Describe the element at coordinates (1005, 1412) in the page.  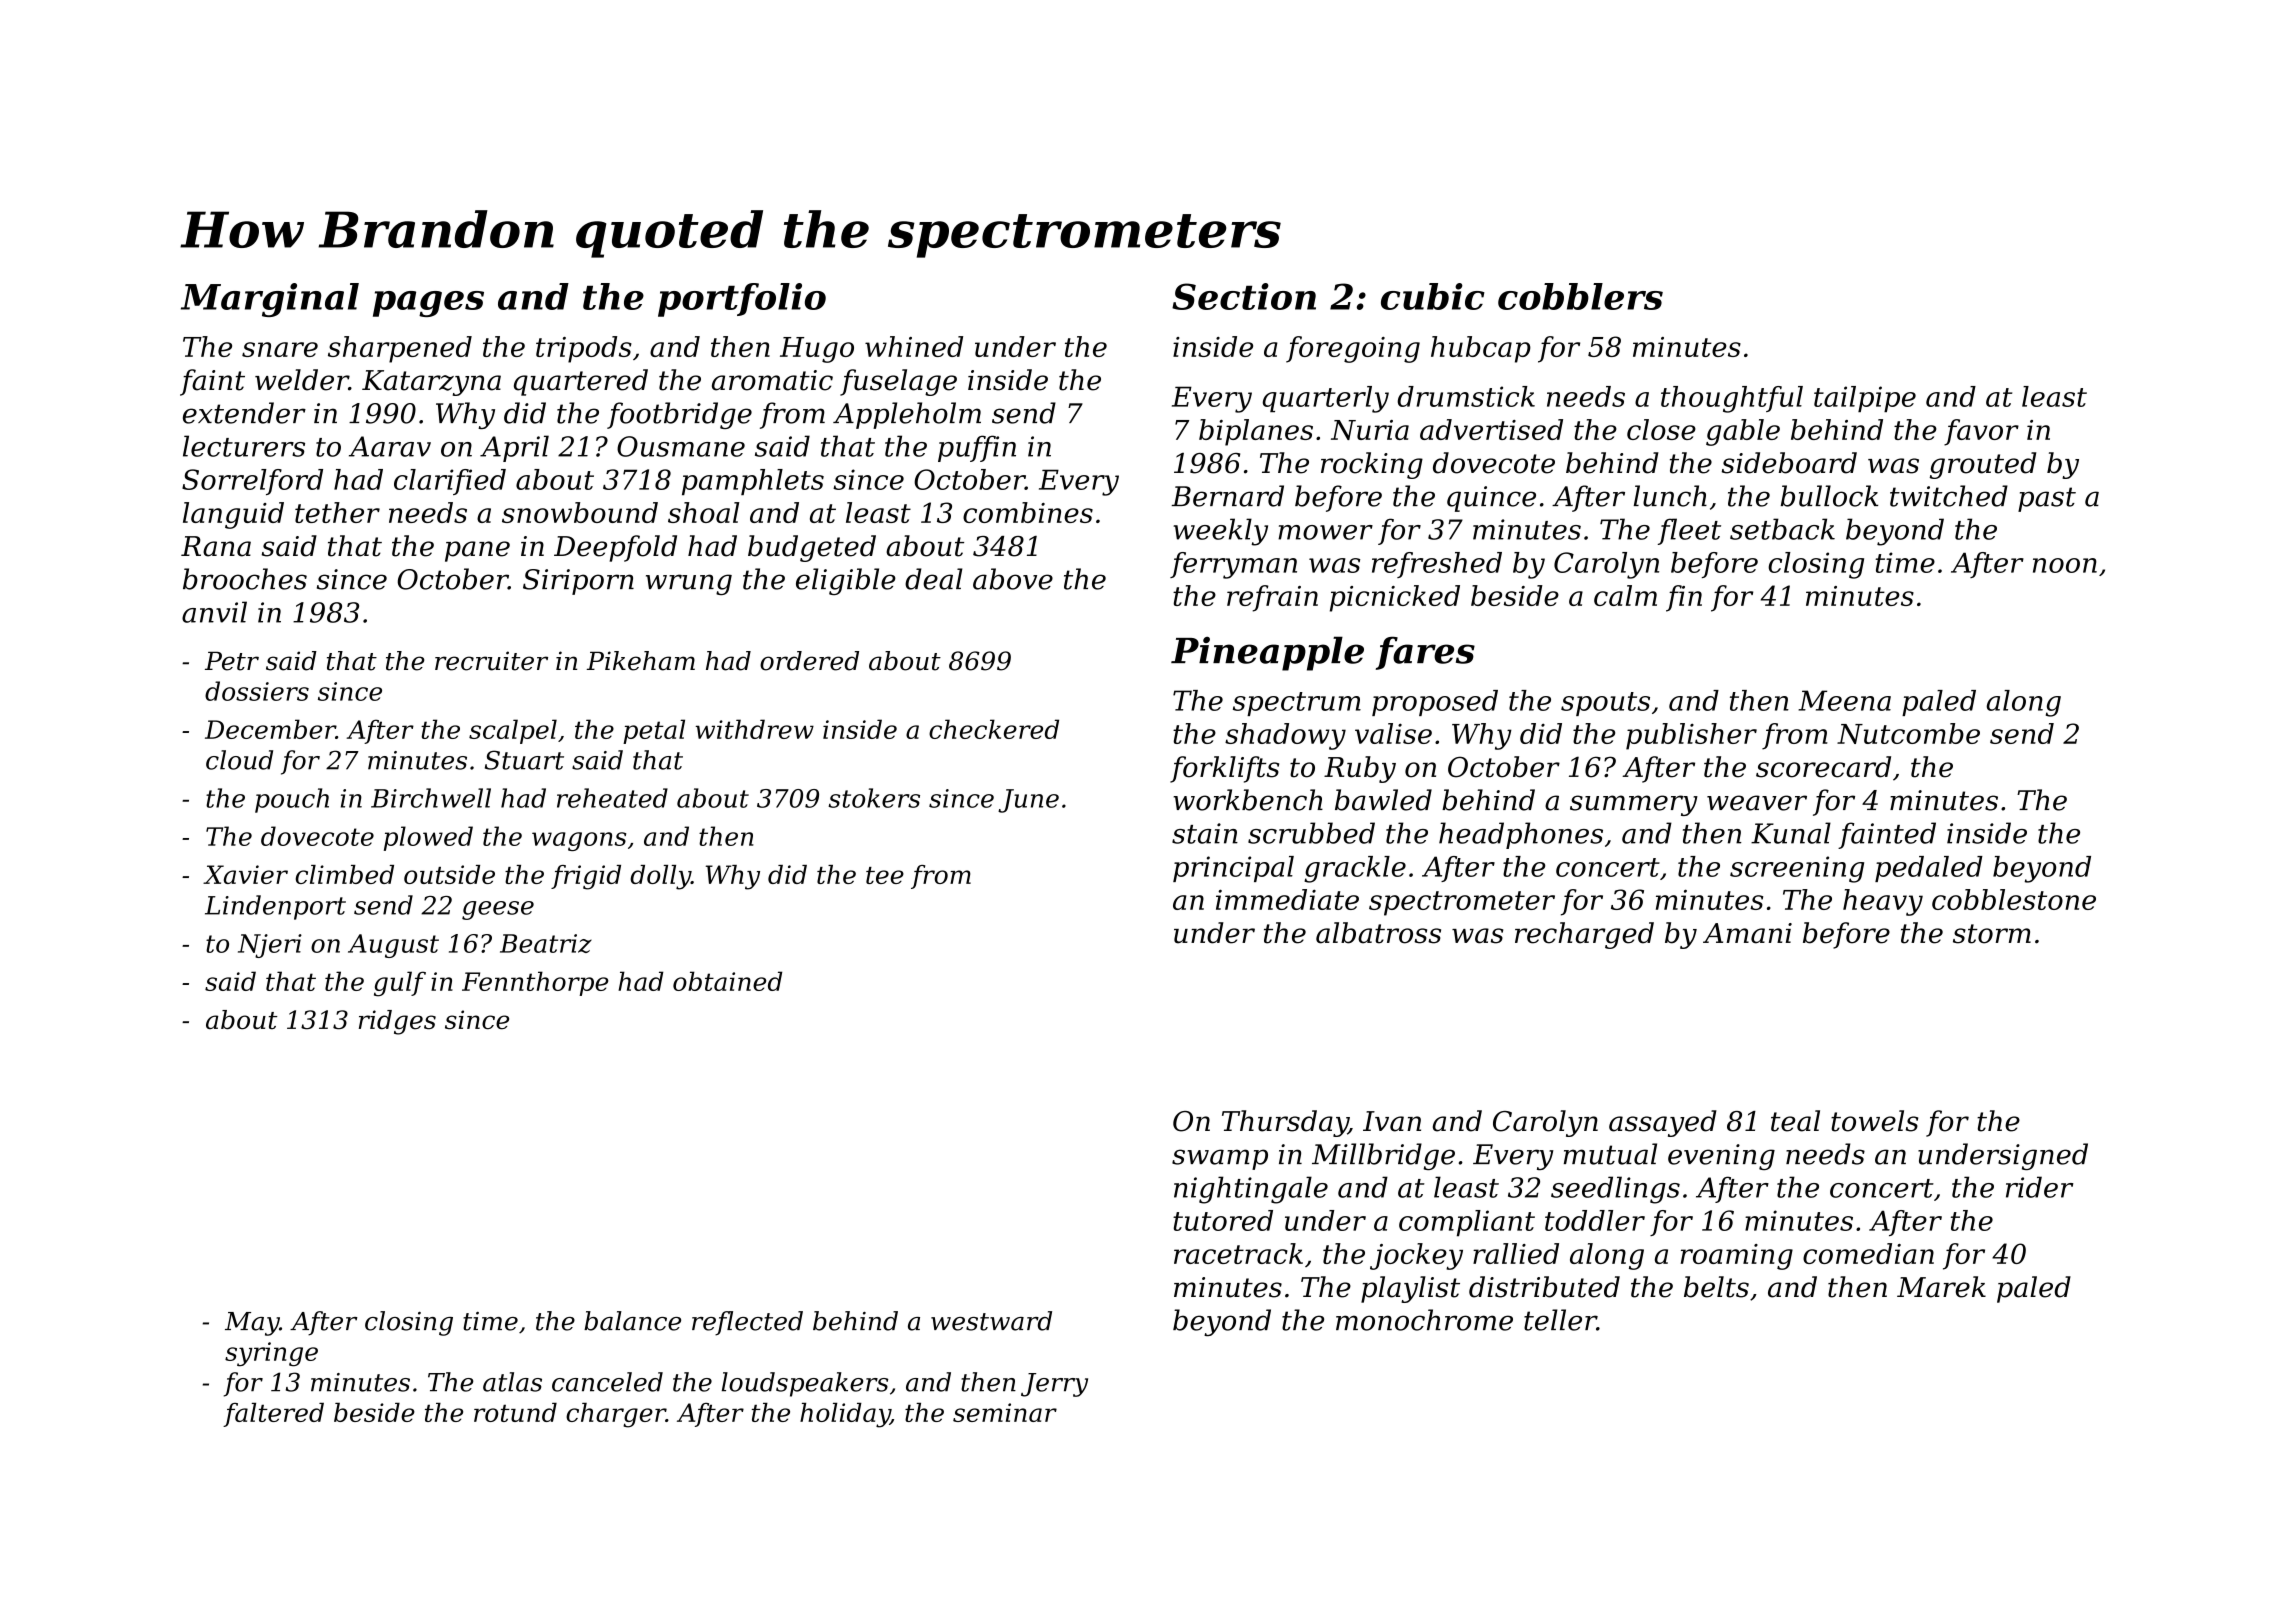
I see `seminar` at that location.
